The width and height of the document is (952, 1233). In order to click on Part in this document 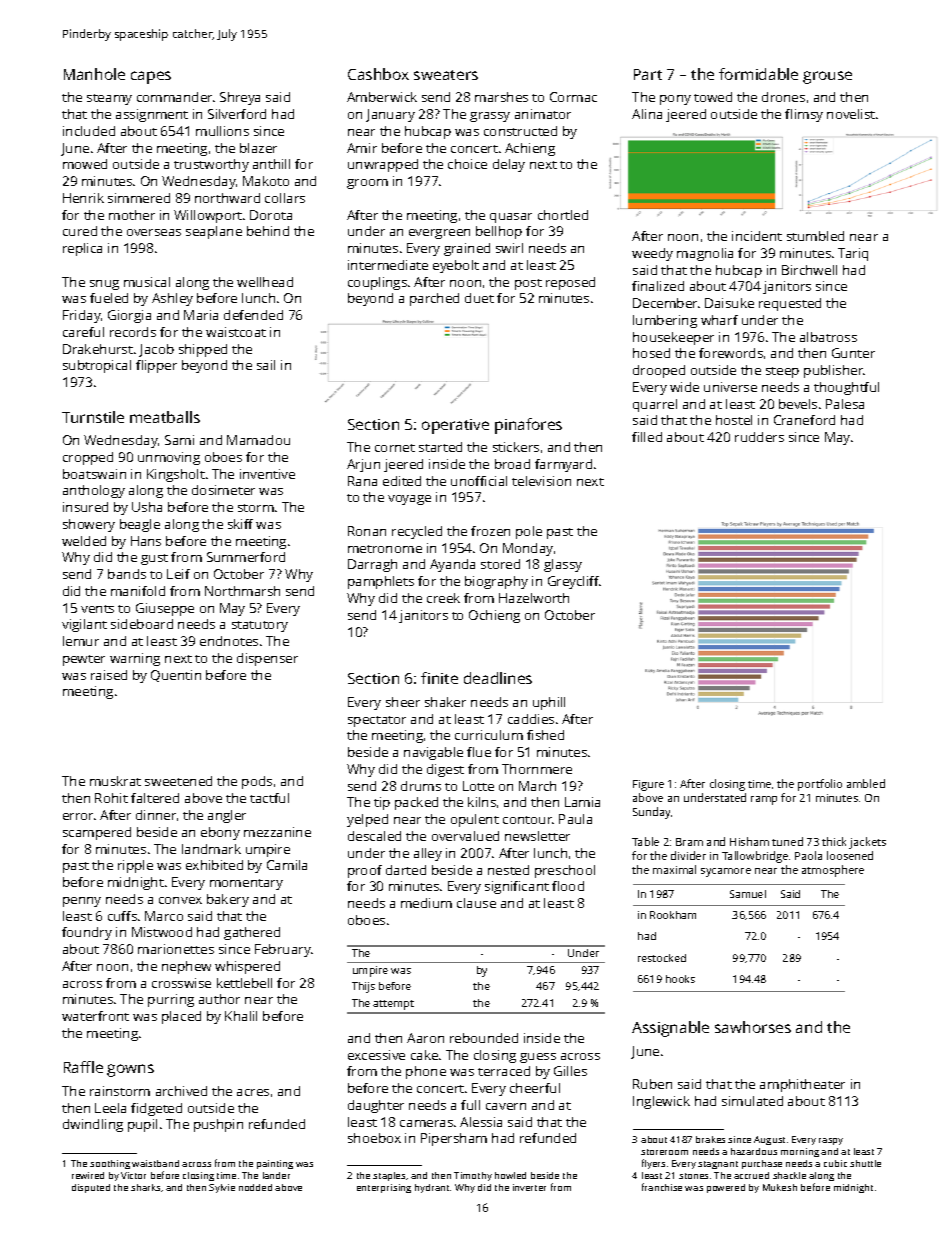, I will do `click(648, 74)`.
